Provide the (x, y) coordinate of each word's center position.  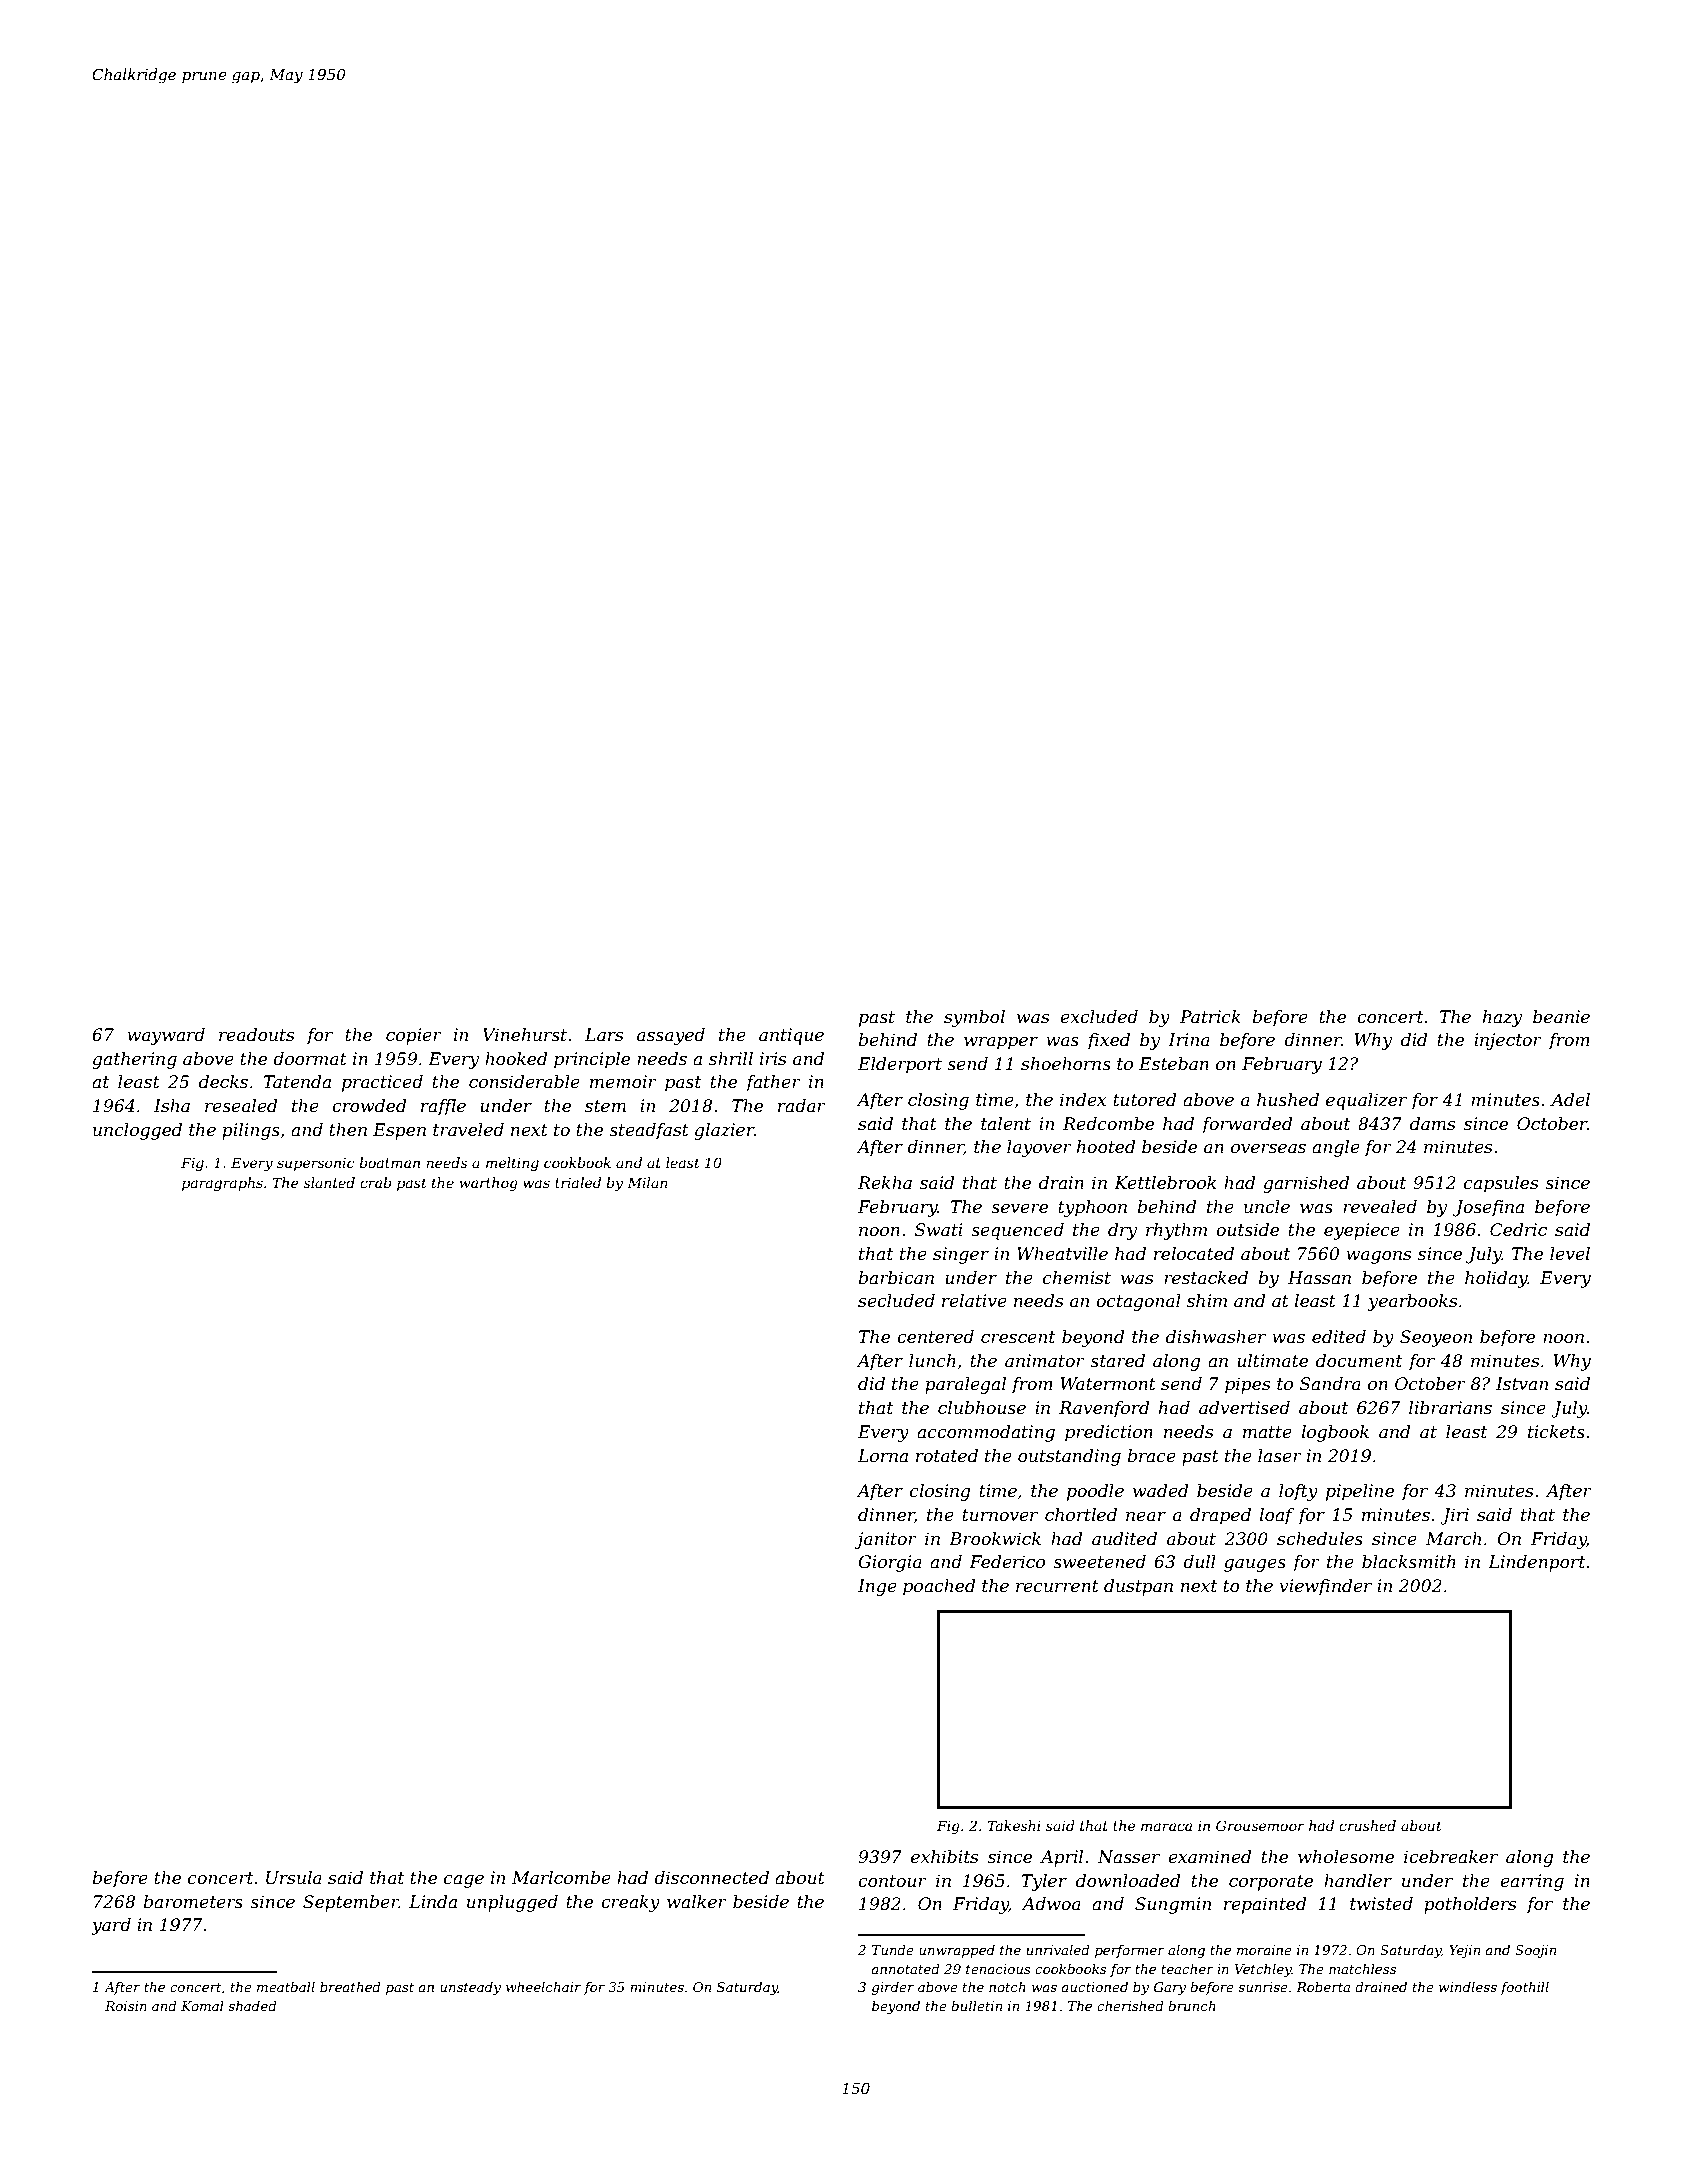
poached (939, 1587)
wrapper (1001, 1043)
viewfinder (1325, 1587)
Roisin (126, 2006)
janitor (886, 1540)
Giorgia (890, 1563)
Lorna (883, 1456)
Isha (172, 1106)
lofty (1298, 1492)
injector (1508, 1041)
